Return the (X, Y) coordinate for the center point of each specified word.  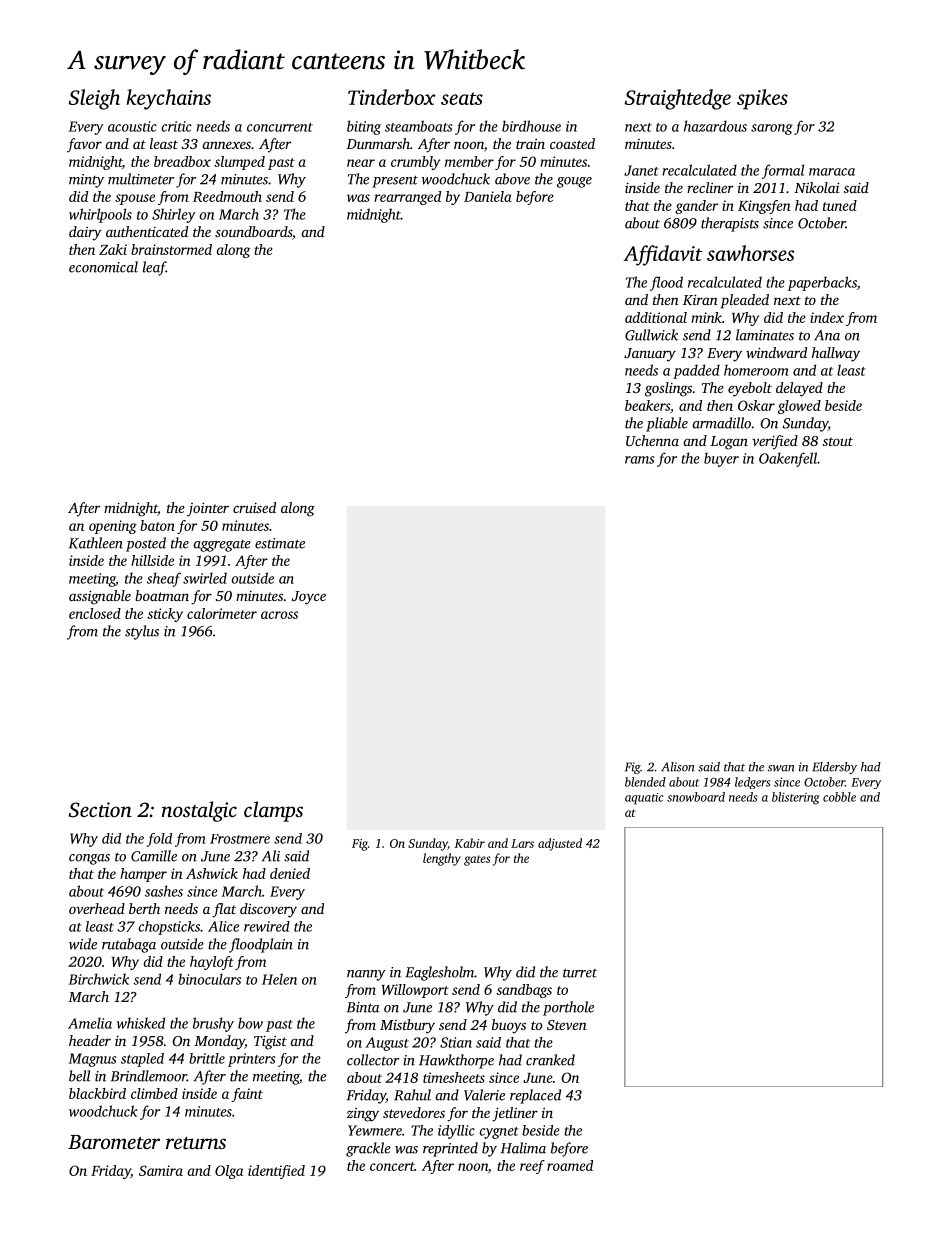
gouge (574, 182)
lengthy (442, 859)
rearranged (407, 198)
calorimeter (222, 613)
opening (113, 527)
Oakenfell (788, 459)
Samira (161, 1170)
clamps (273, 811)
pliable (667, 424)
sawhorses (750, 253)
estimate (280, 543)
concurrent (280, 127)
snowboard (696, 797)
